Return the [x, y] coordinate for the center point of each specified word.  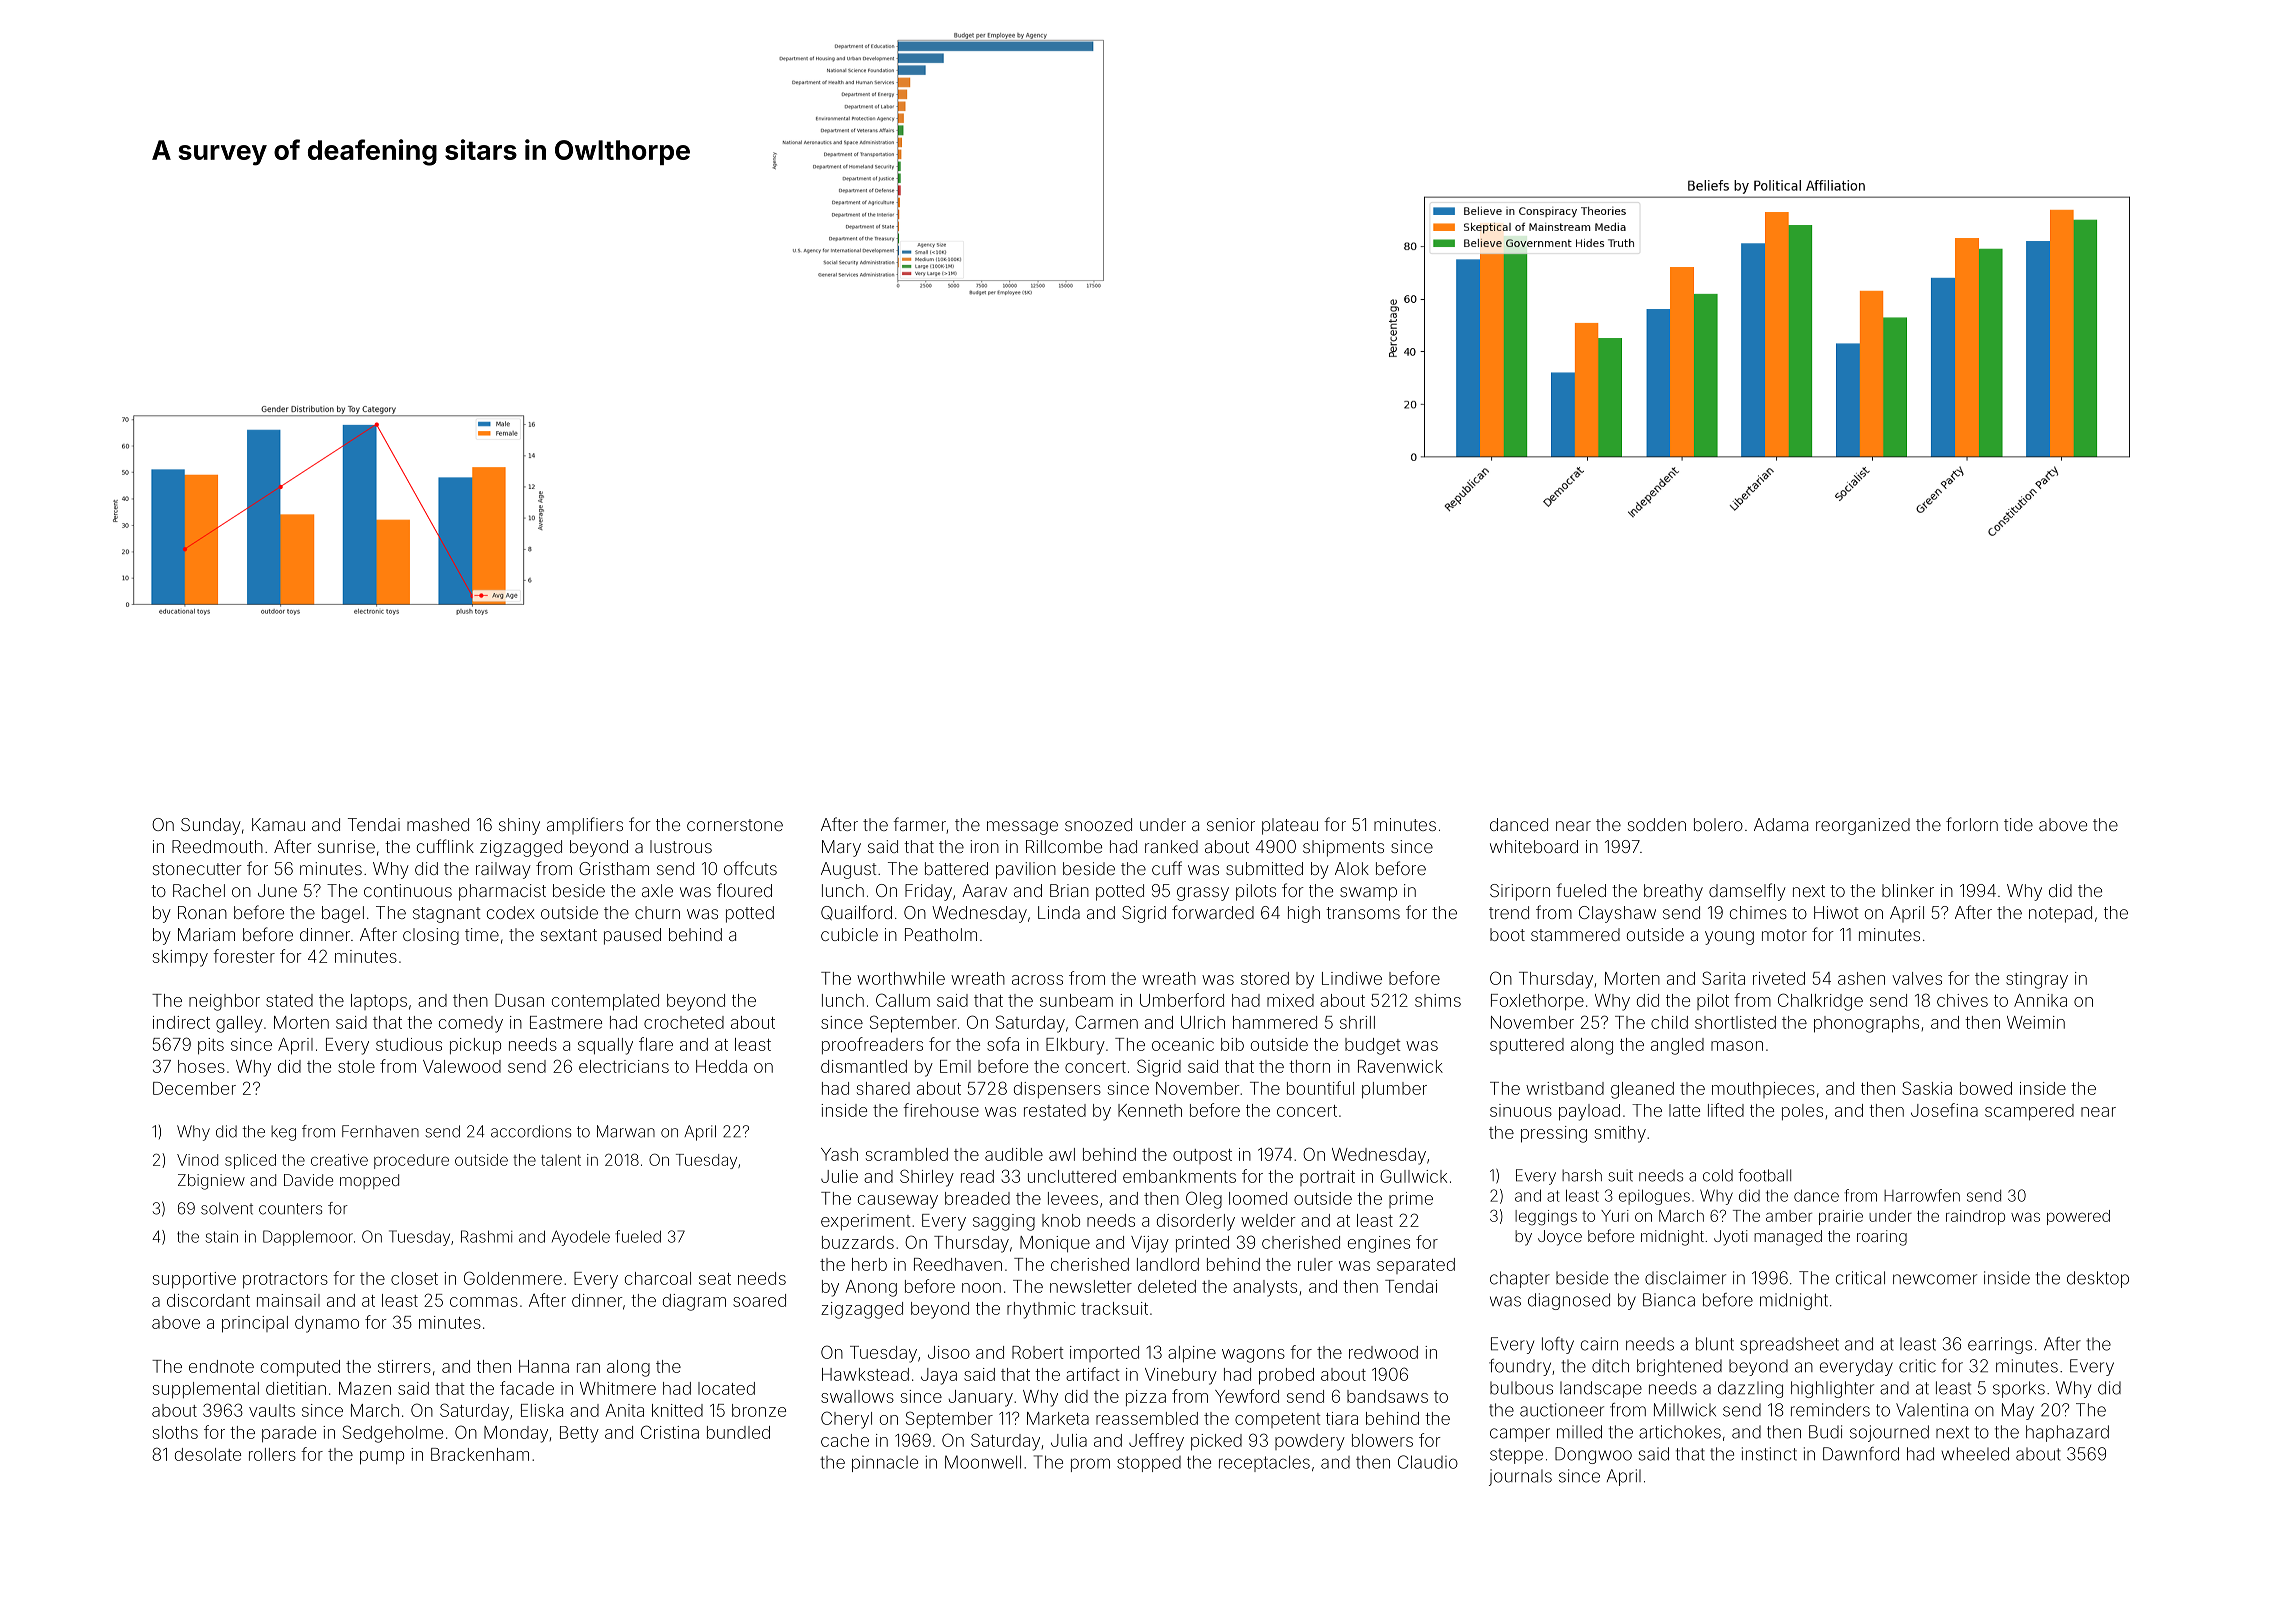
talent [561, 1160]
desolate [208, 1454]
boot [1507, 934]
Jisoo [949, 1352]
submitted [1264, 868]
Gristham [614, 868]
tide [2018, 824]
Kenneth [1150, 1110]
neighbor [224, 1002]
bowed [1986, 1088]
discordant [208, 1300]
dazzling [1750, 1389]
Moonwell [983, 1462]
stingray [2037, 980]
